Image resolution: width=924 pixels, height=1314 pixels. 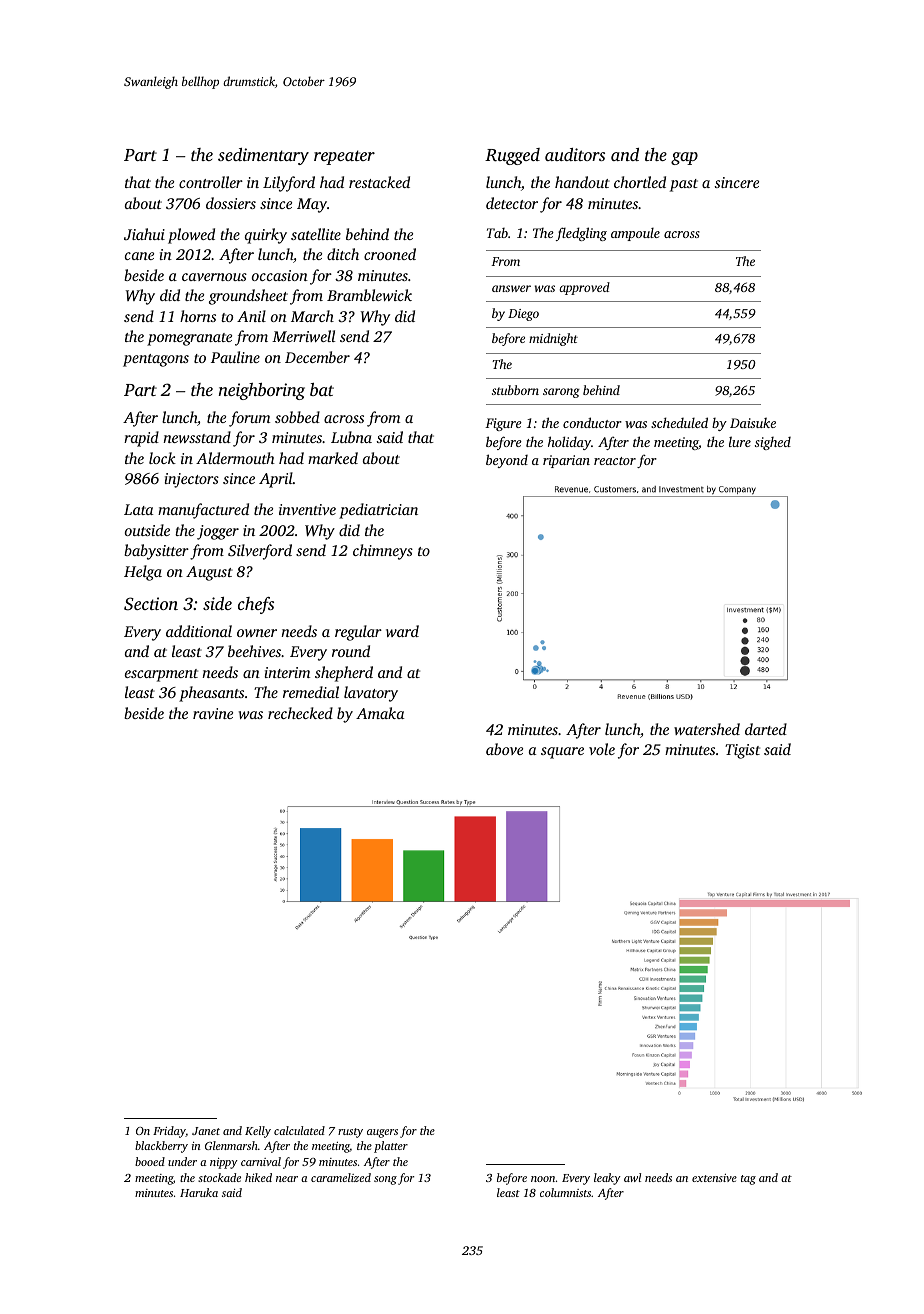 What do you see at coordinates (138, 509) in the screenshot?
I see `Lata` at bounding box center [138, 509].
